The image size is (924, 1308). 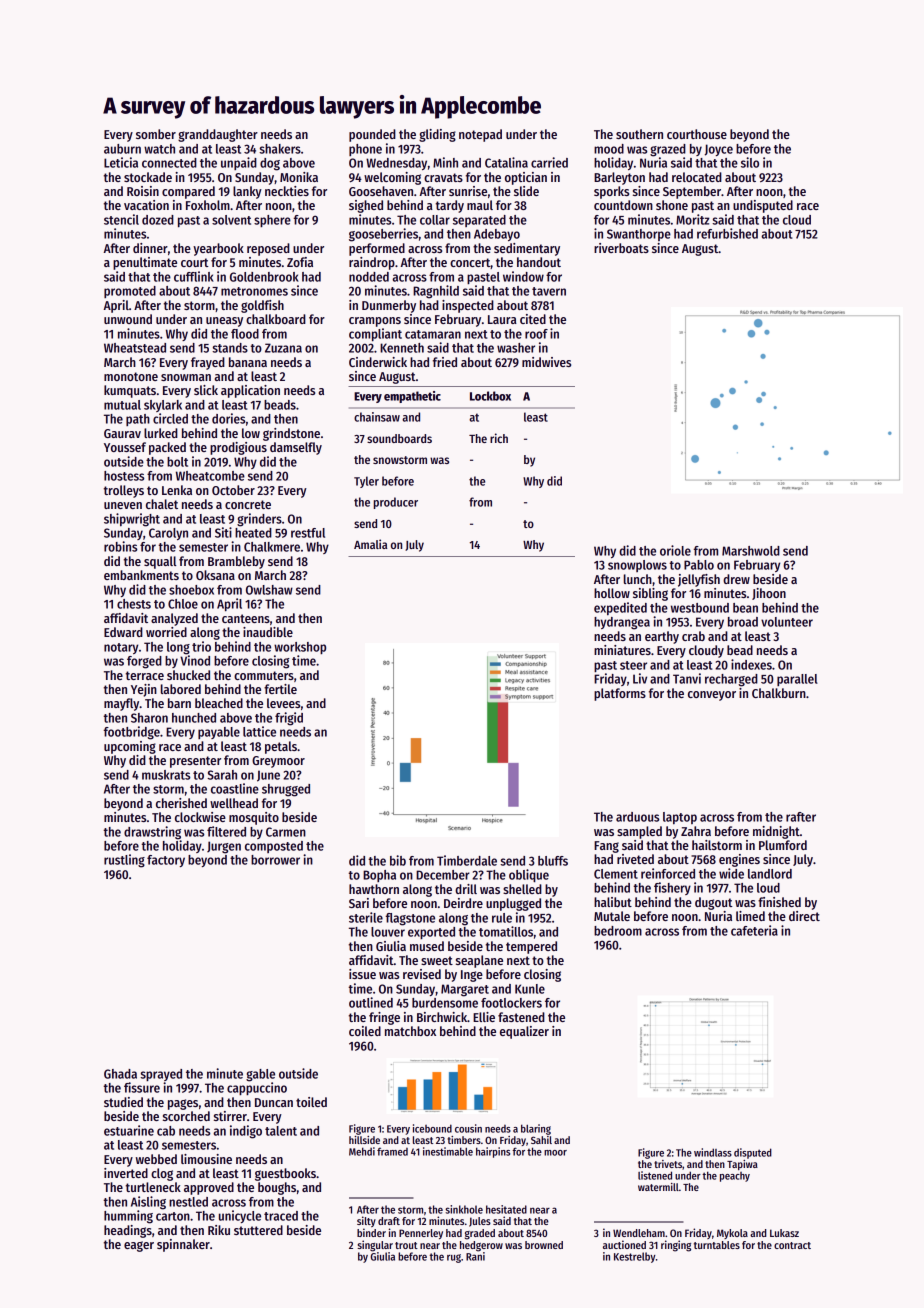 I want to click on bluffs, so click(x=553, y=861).
